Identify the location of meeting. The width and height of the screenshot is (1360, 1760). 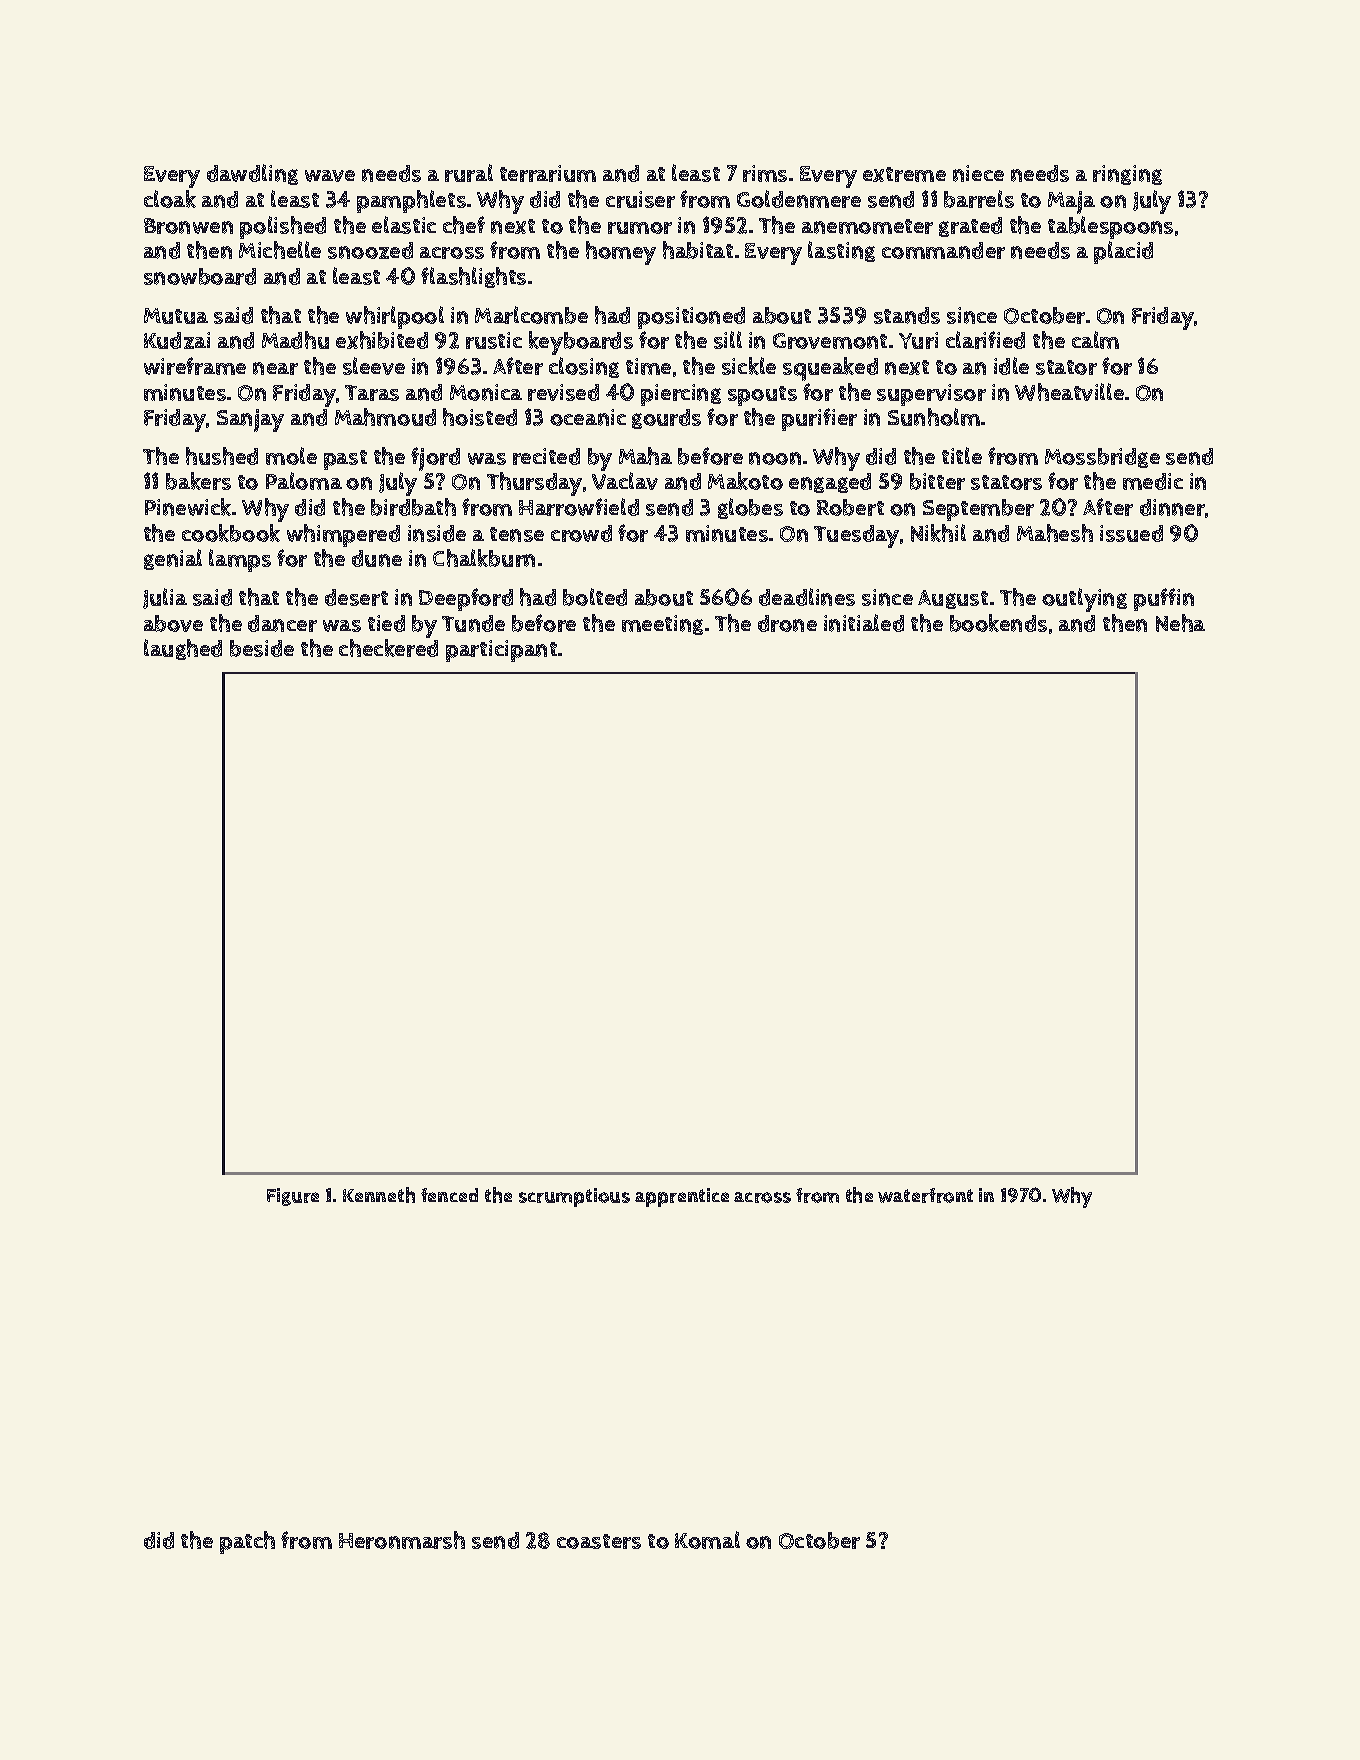
(662, 625).
